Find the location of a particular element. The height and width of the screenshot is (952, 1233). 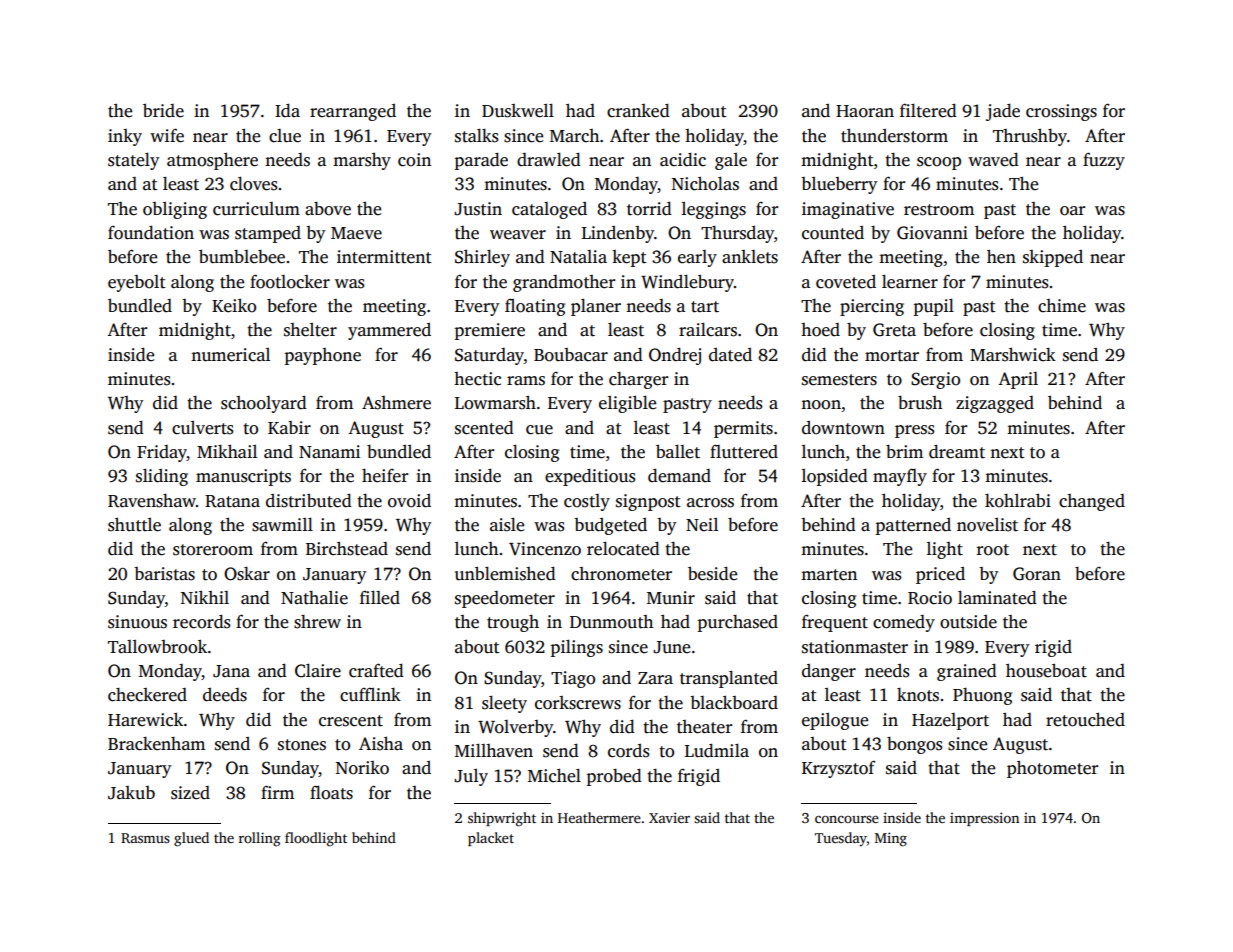

outside is located at coordinates (968, 622).
